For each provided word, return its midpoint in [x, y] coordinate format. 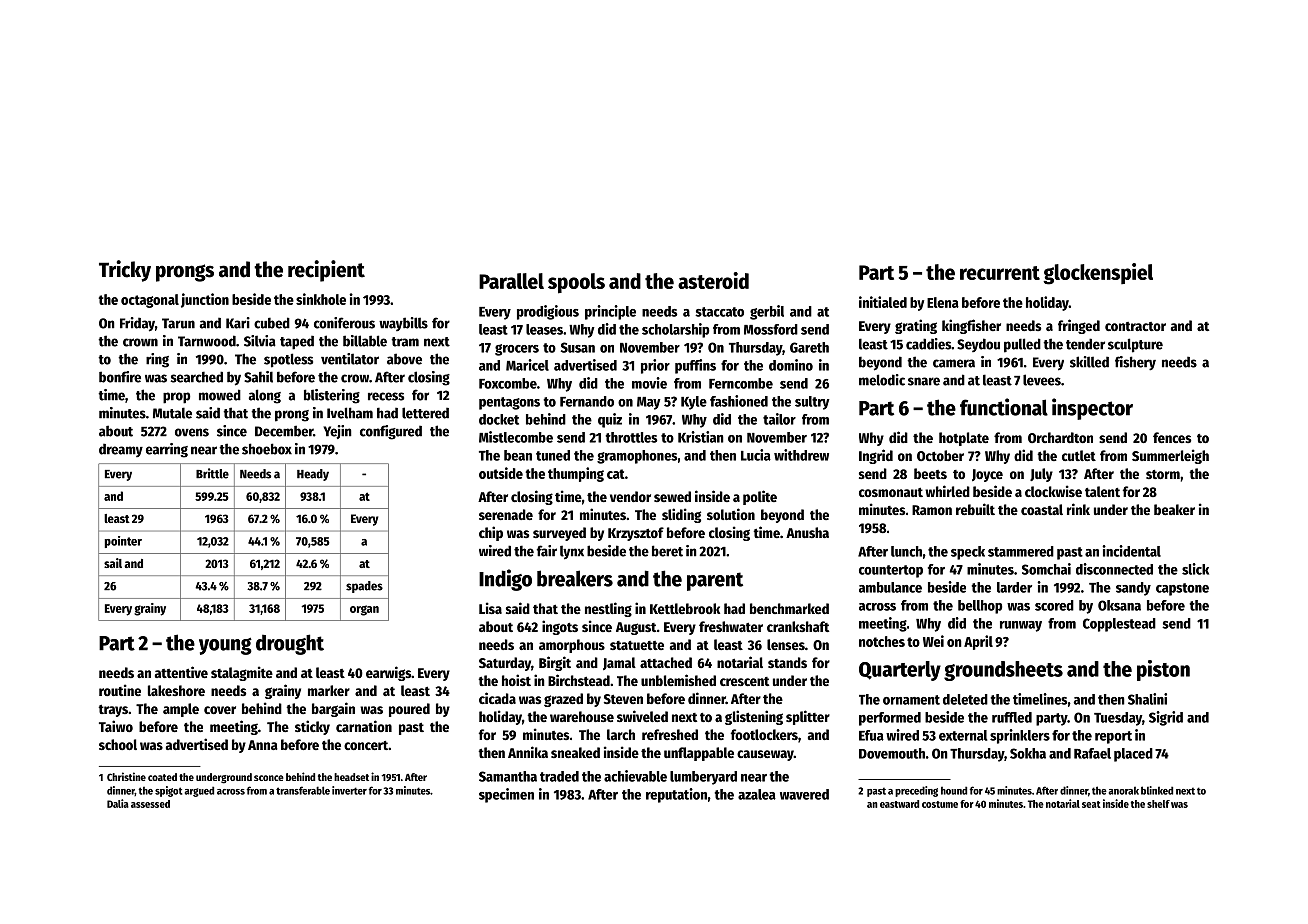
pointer [123, 542]
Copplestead [1119, 625]
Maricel [527, 365]
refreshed [670, 734]
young [225, 646]
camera [954, 363]
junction [205, 300]
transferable [303, 790]
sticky [312, 727]
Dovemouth [892, 753]
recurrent [1000, 273]
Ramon [932, 510]
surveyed [559, 534]
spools [576, 283]
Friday [137, 324]
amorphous [572, 646]
